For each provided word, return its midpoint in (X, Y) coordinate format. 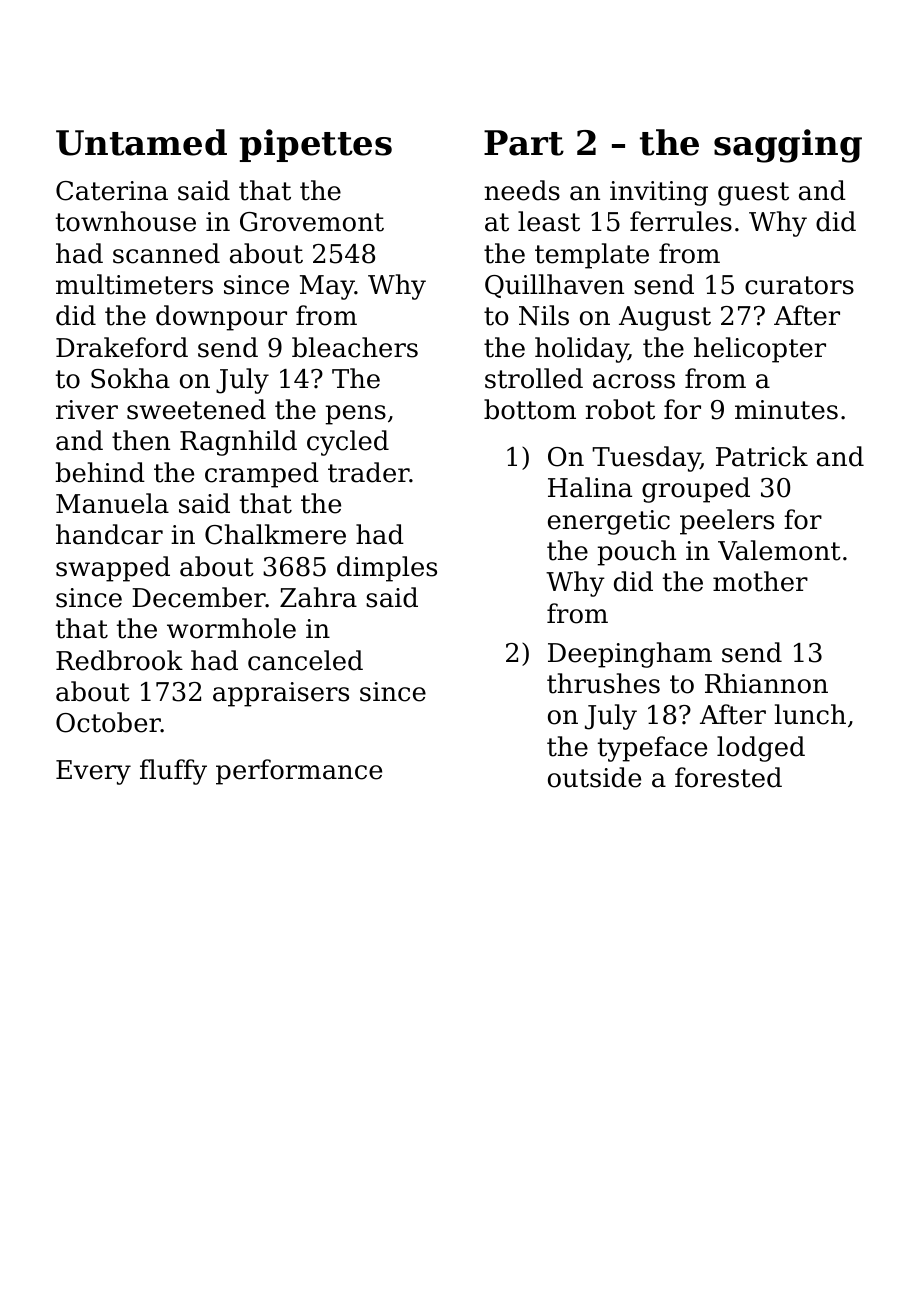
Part (524, 143)
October (108, 722)
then (141, 440)
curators (799, 285)
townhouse (126, 221)
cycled (348, 443)
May (327, 287)
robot (620, 409)
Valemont (779, 550)
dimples (387, 569)
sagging (788, 146)
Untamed (141, 142)
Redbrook (119, 660)
